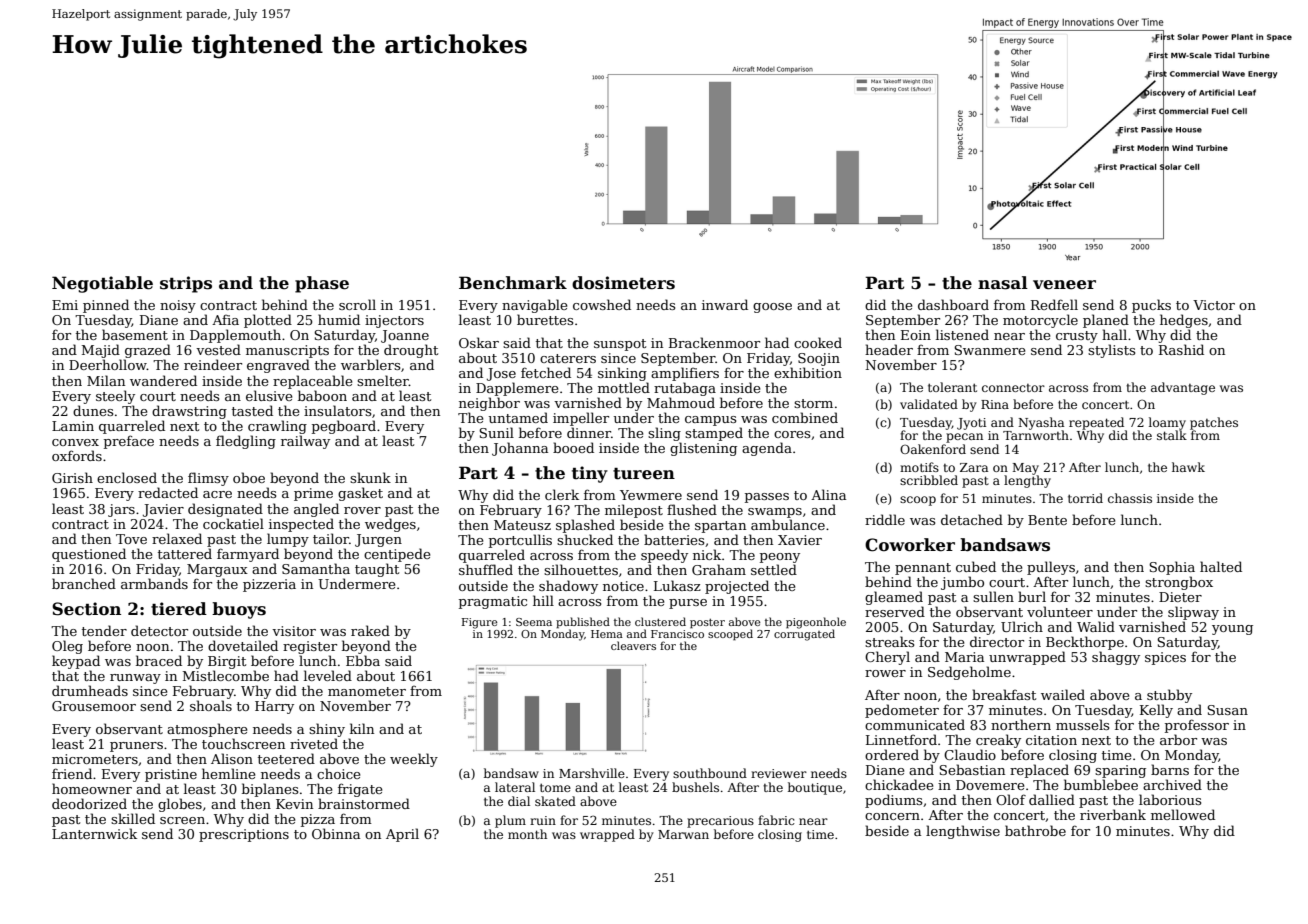 The width and height of the screenshot is (1308, 924). What do you see at coordinates (892, 754) in the screenshot?
I see `ordered` at bounding box center [892, 754].
